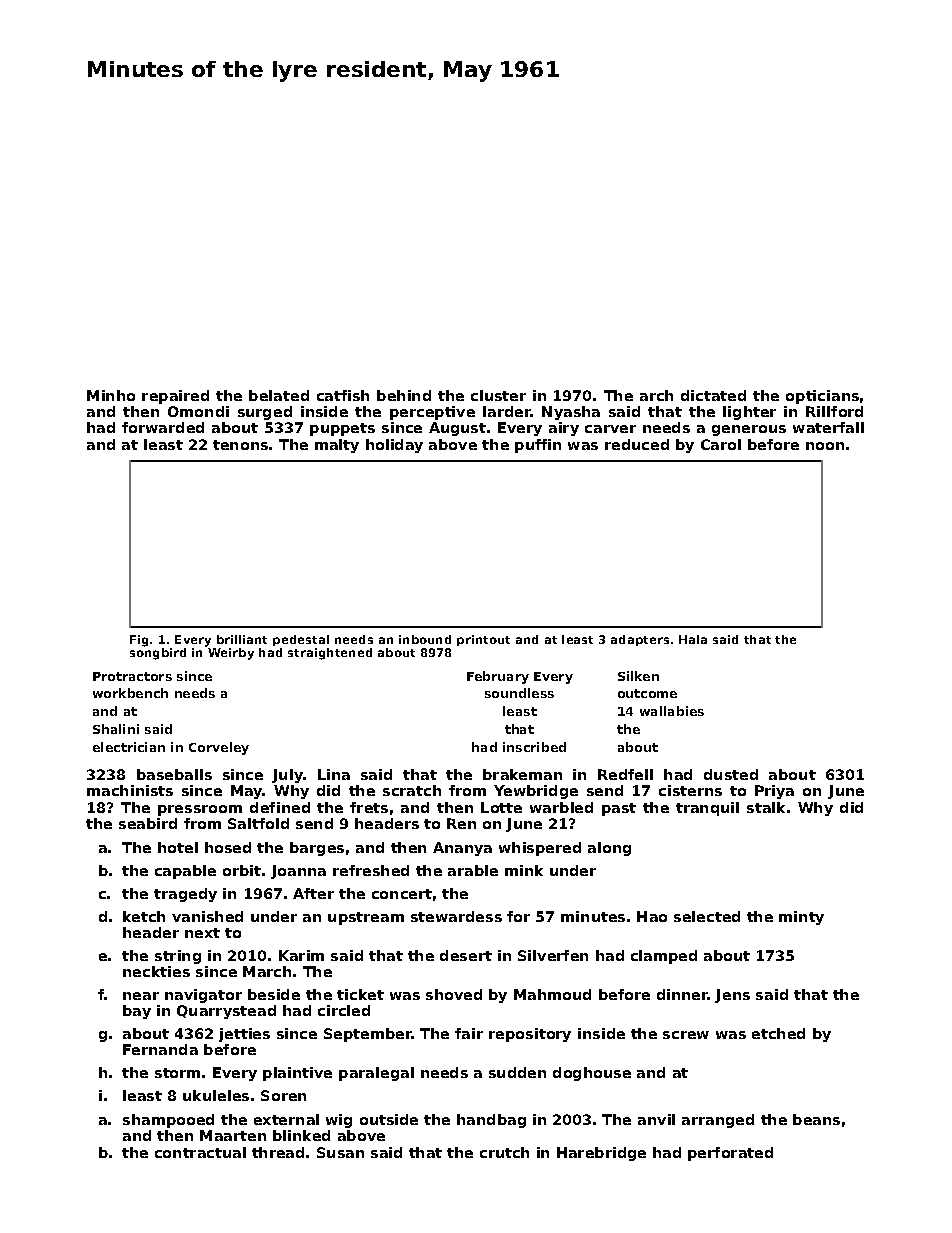  Describe the element at coordinates (111, 395) in the screenshot. I see `Minho` at that location.
